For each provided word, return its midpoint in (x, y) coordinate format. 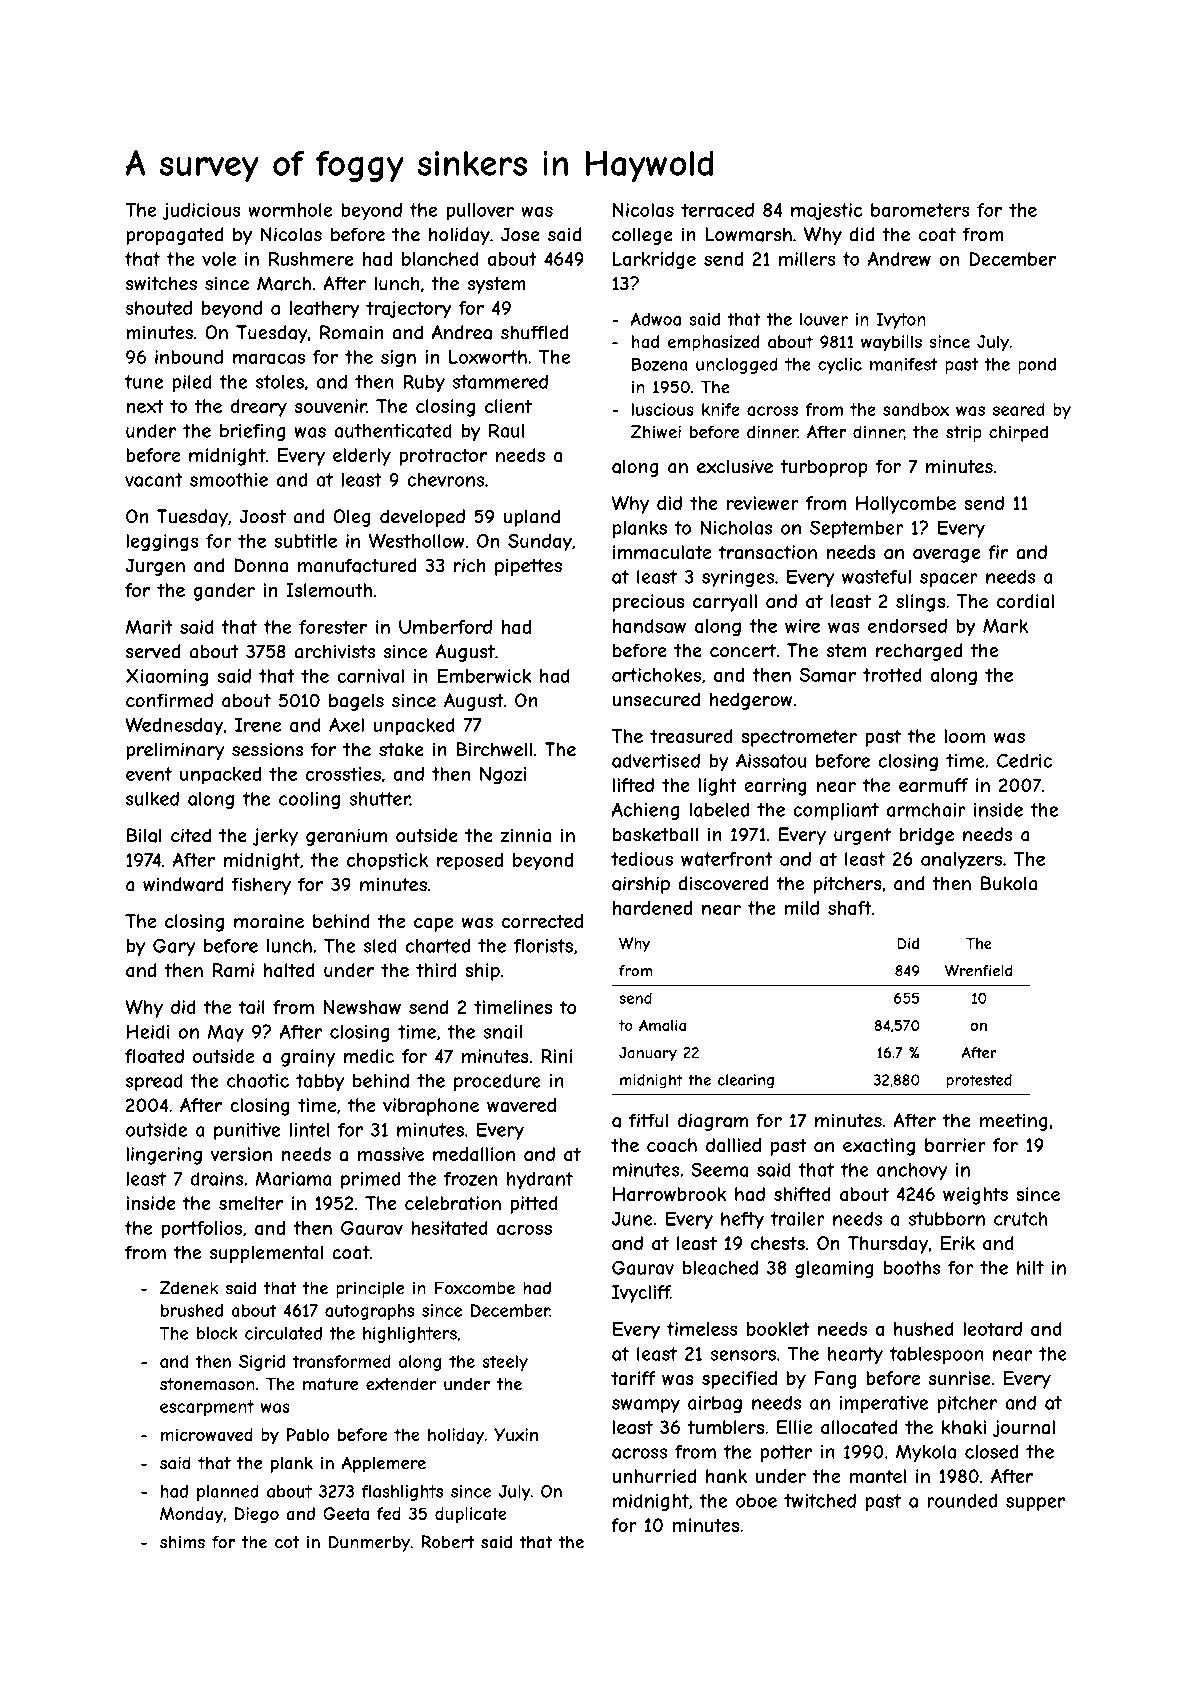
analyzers (961, 861)
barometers (920, 210)
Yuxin (516, 1434)
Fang (835, 1380)
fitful (649, 1120)
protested (979, 1081)
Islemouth (329, 590)
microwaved (207, 1434)
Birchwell (494, 749)
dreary (259, 408)
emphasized (713, 343)
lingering (164, 1156)
